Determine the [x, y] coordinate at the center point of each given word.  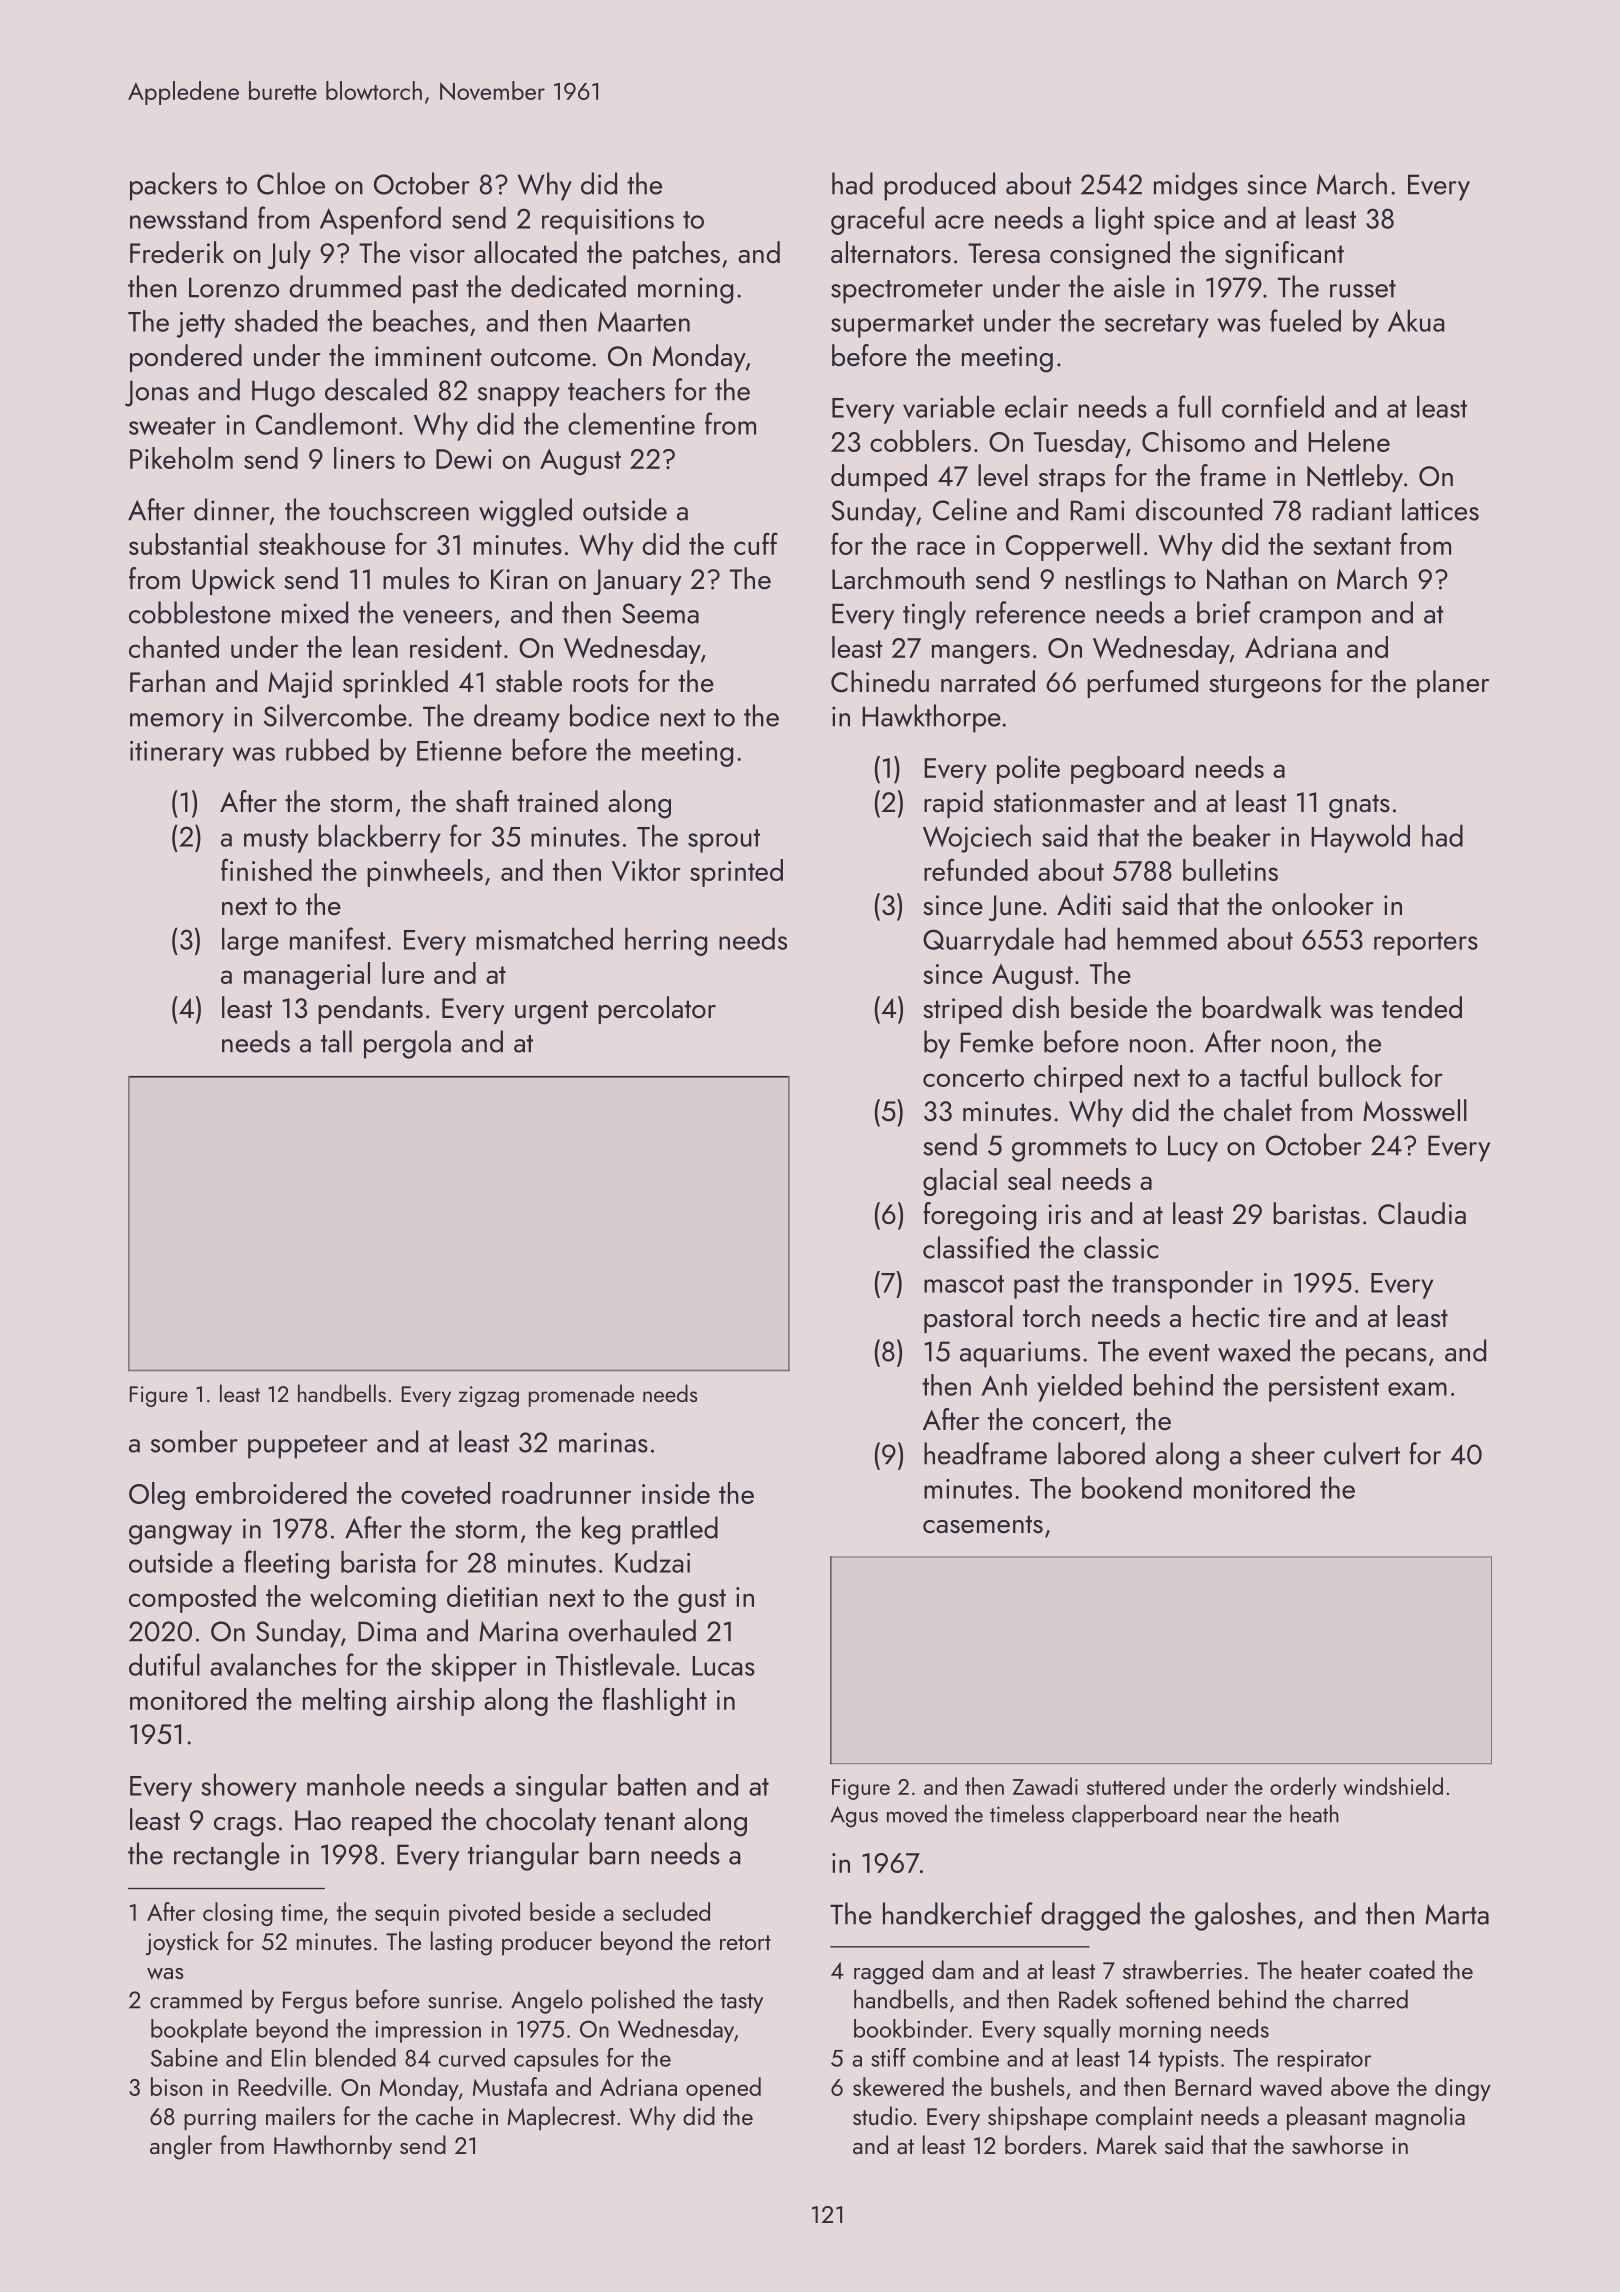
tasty [741, 2003]
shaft [482, 801]
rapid [953, 804]
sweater [172, 426]
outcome [541, 357]
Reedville [282, 2086]
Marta [1457, 1914]
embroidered [271, 1493]
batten [652, 1785]
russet [1363, 289]
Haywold [1360, 838]
